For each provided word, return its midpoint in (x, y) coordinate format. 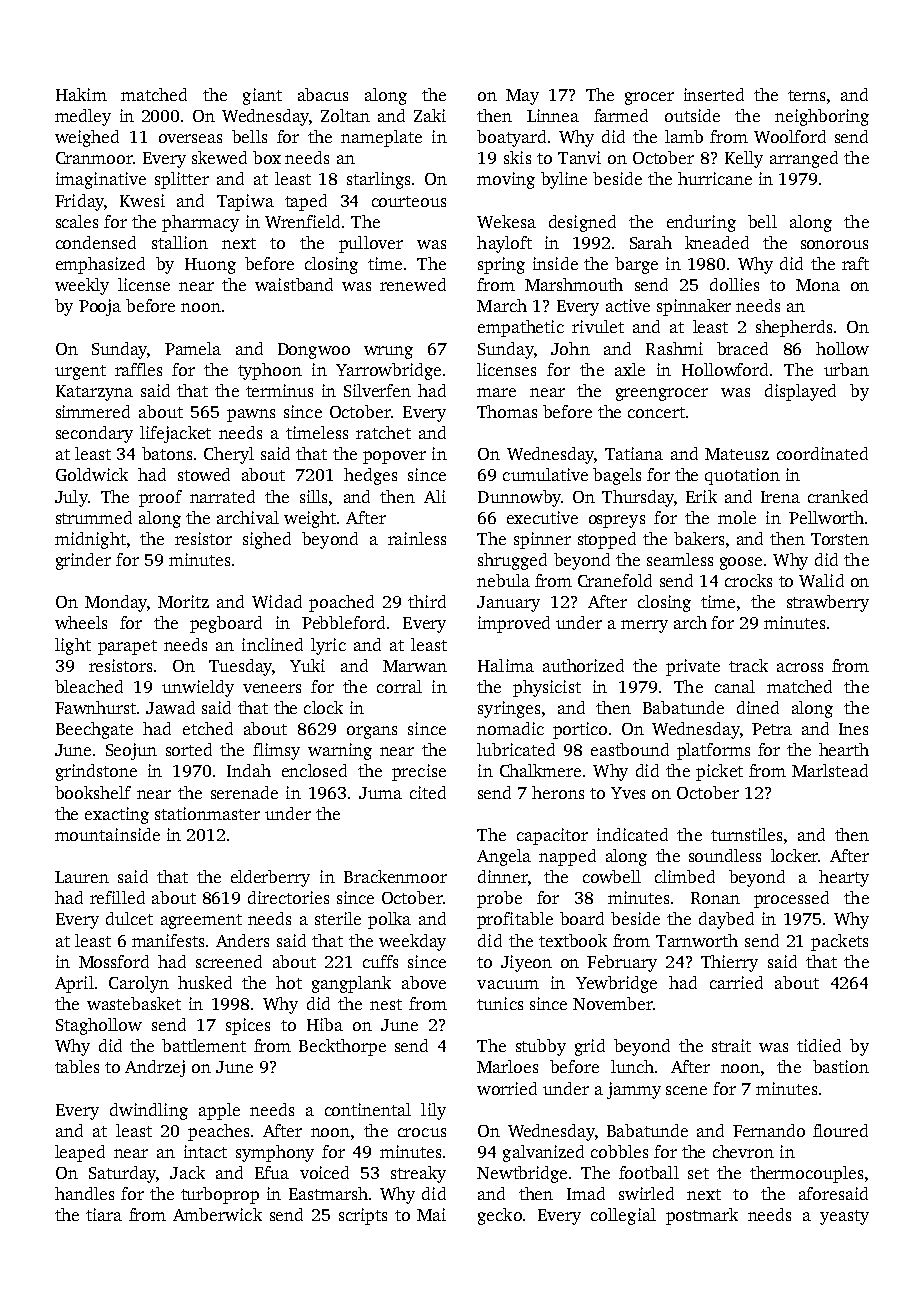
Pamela (193, 348)
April (74, 984)
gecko (500, 1216)
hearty (844, 878)
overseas (190, 138)
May (522, 97)
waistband (294, 284)
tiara (104, 1214)
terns (806, 95)
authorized (583, 665)
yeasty (844, 1217)
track (748, 665)
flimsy (276, 751)
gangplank (351, 984)
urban (846, 369)
